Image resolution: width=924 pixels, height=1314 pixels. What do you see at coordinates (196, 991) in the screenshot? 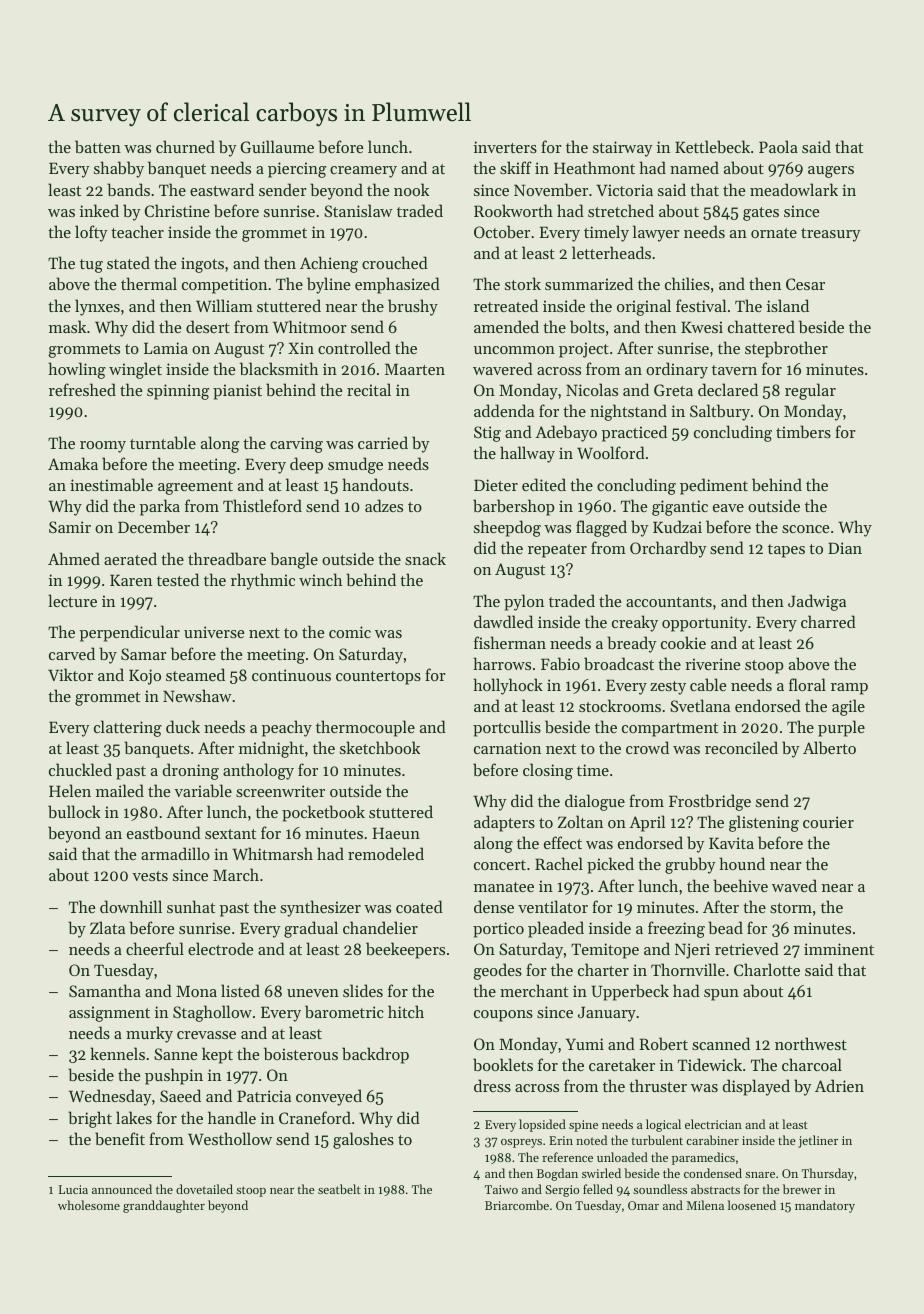
I see `Mona` at bounding box center [196, 991].
